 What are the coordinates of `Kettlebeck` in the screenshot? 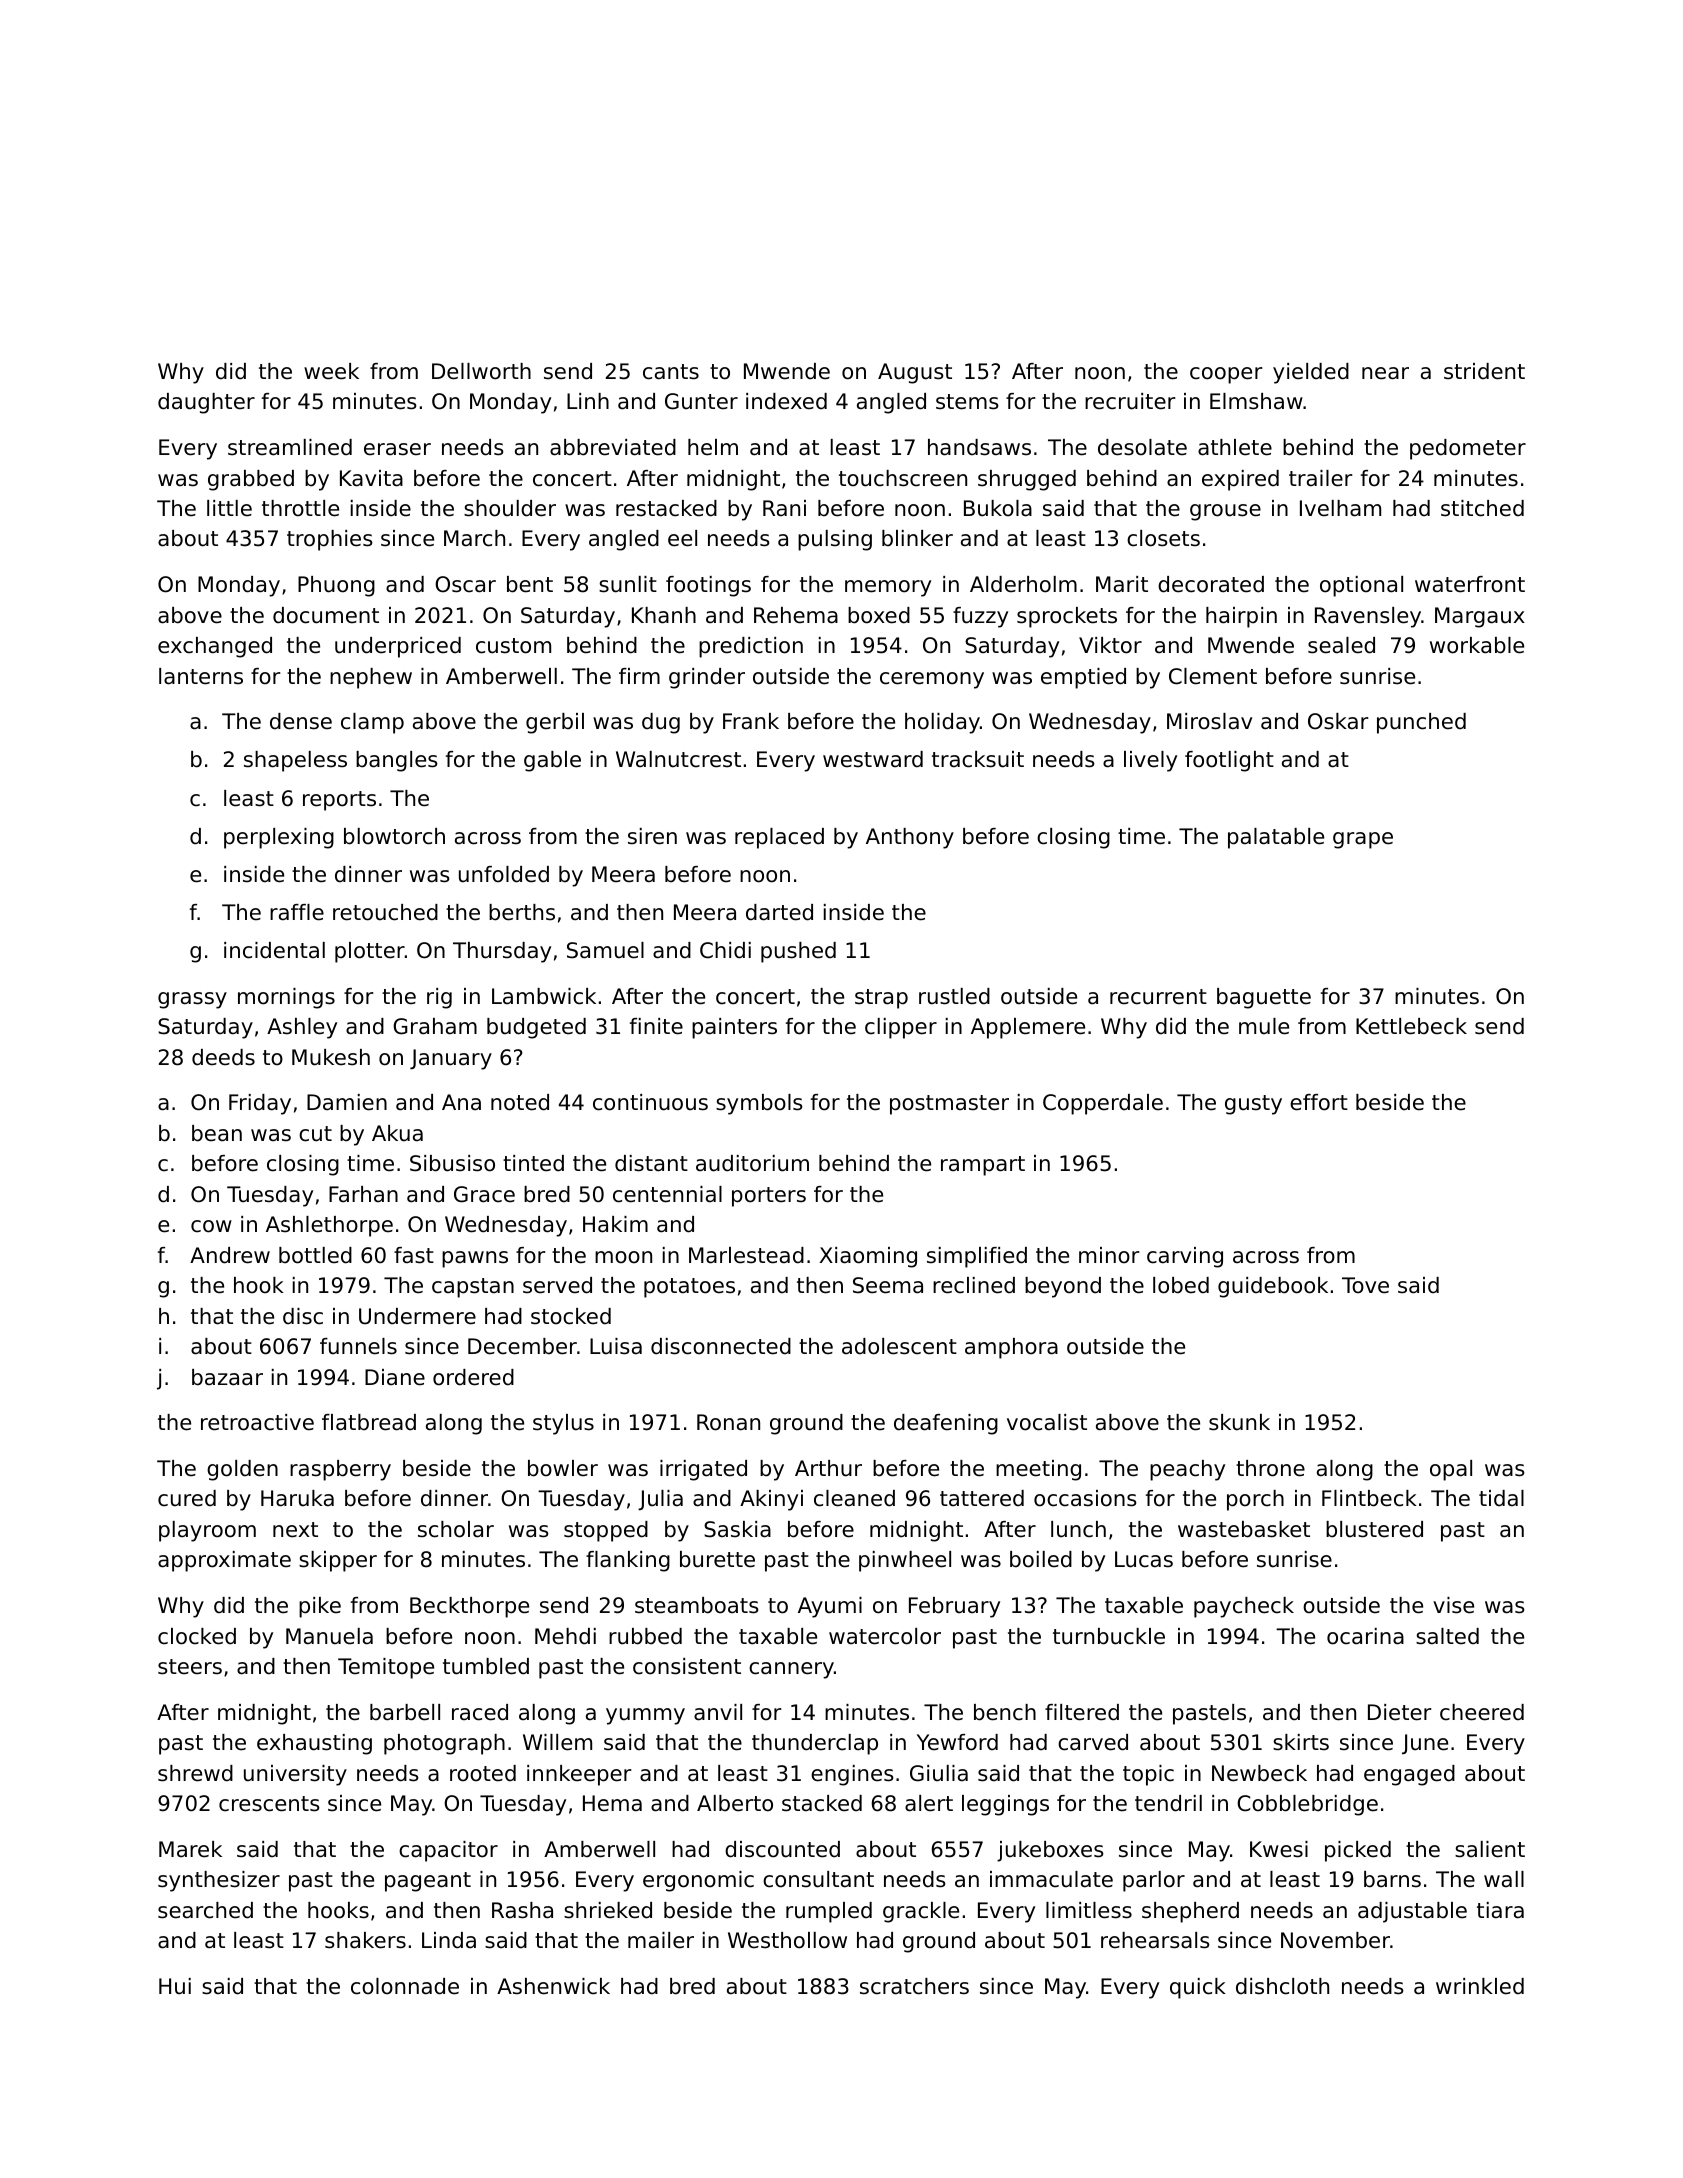 It's located at (1411, 1026).
